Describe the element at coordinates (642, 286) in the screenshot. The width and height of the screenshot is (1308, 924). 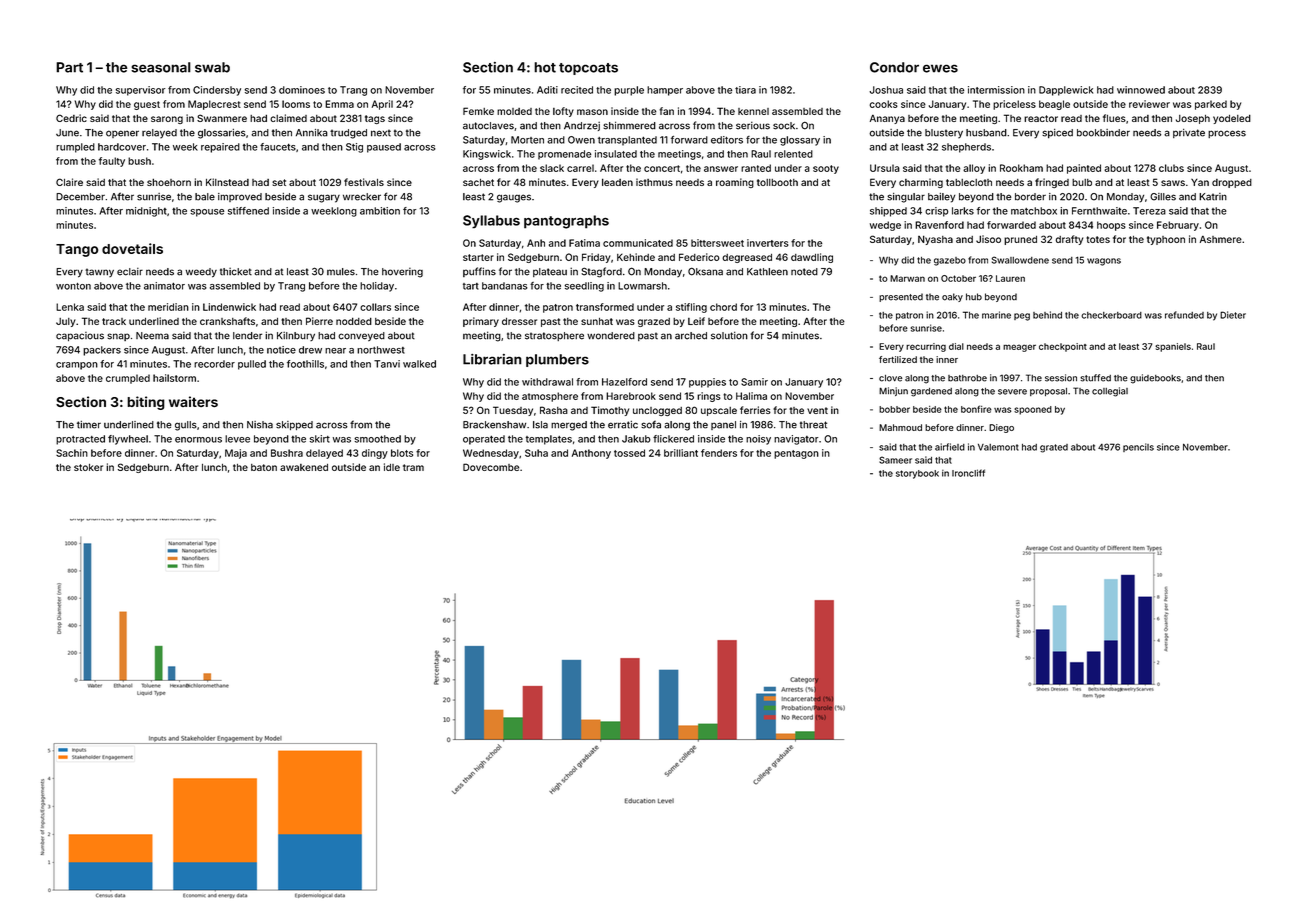
I see `Lowmarsh` at that location.
